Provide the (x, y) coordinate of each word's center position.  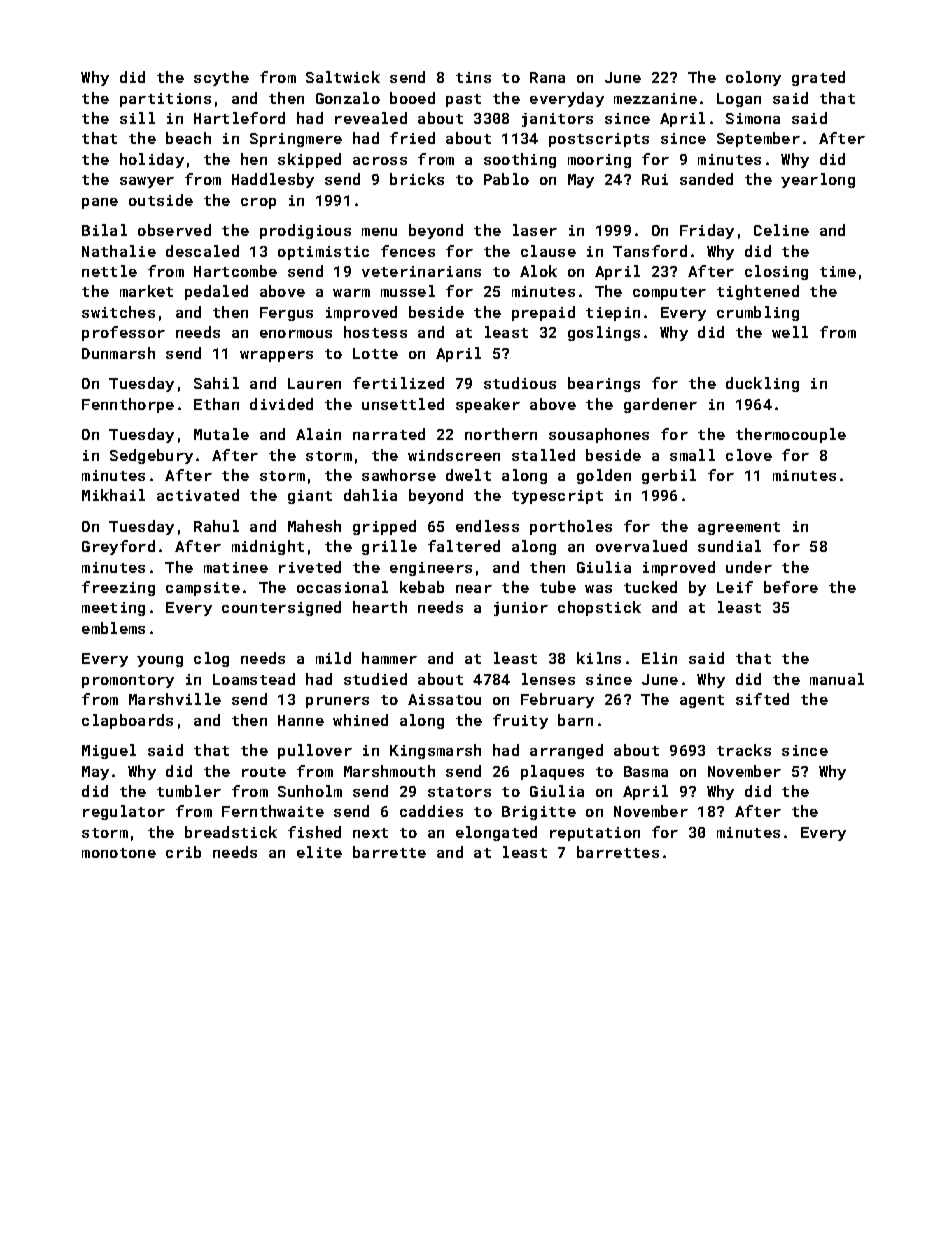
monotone (119, 853)
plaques (552, 772)
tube (558, 587)
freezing (118, 588)
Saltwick (343, 77)
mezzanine (655, 98)
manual (837, 679)
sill (137, 118)
